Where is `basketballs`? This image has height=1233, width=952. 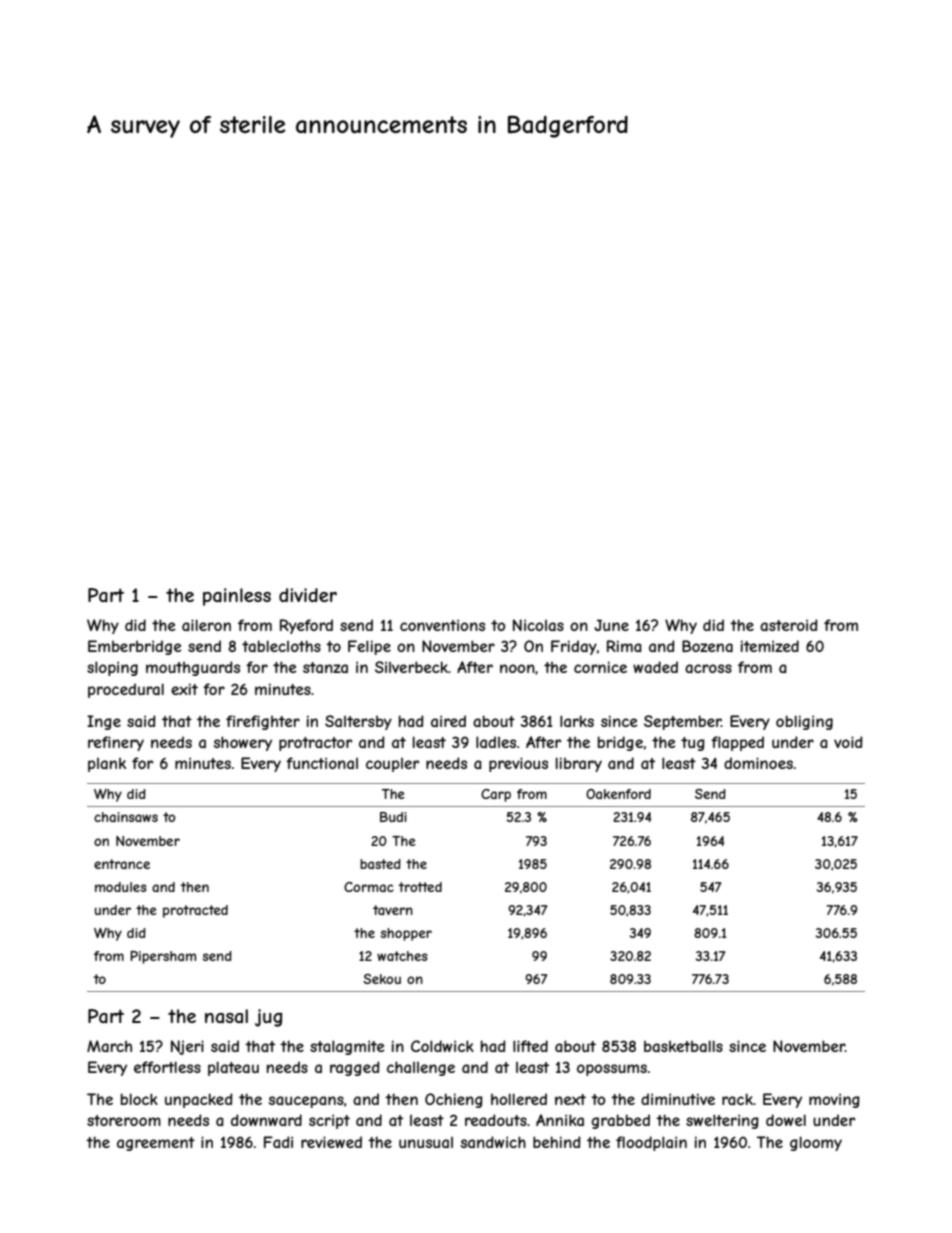 basketballs is located at coordinates (683, 1046).
